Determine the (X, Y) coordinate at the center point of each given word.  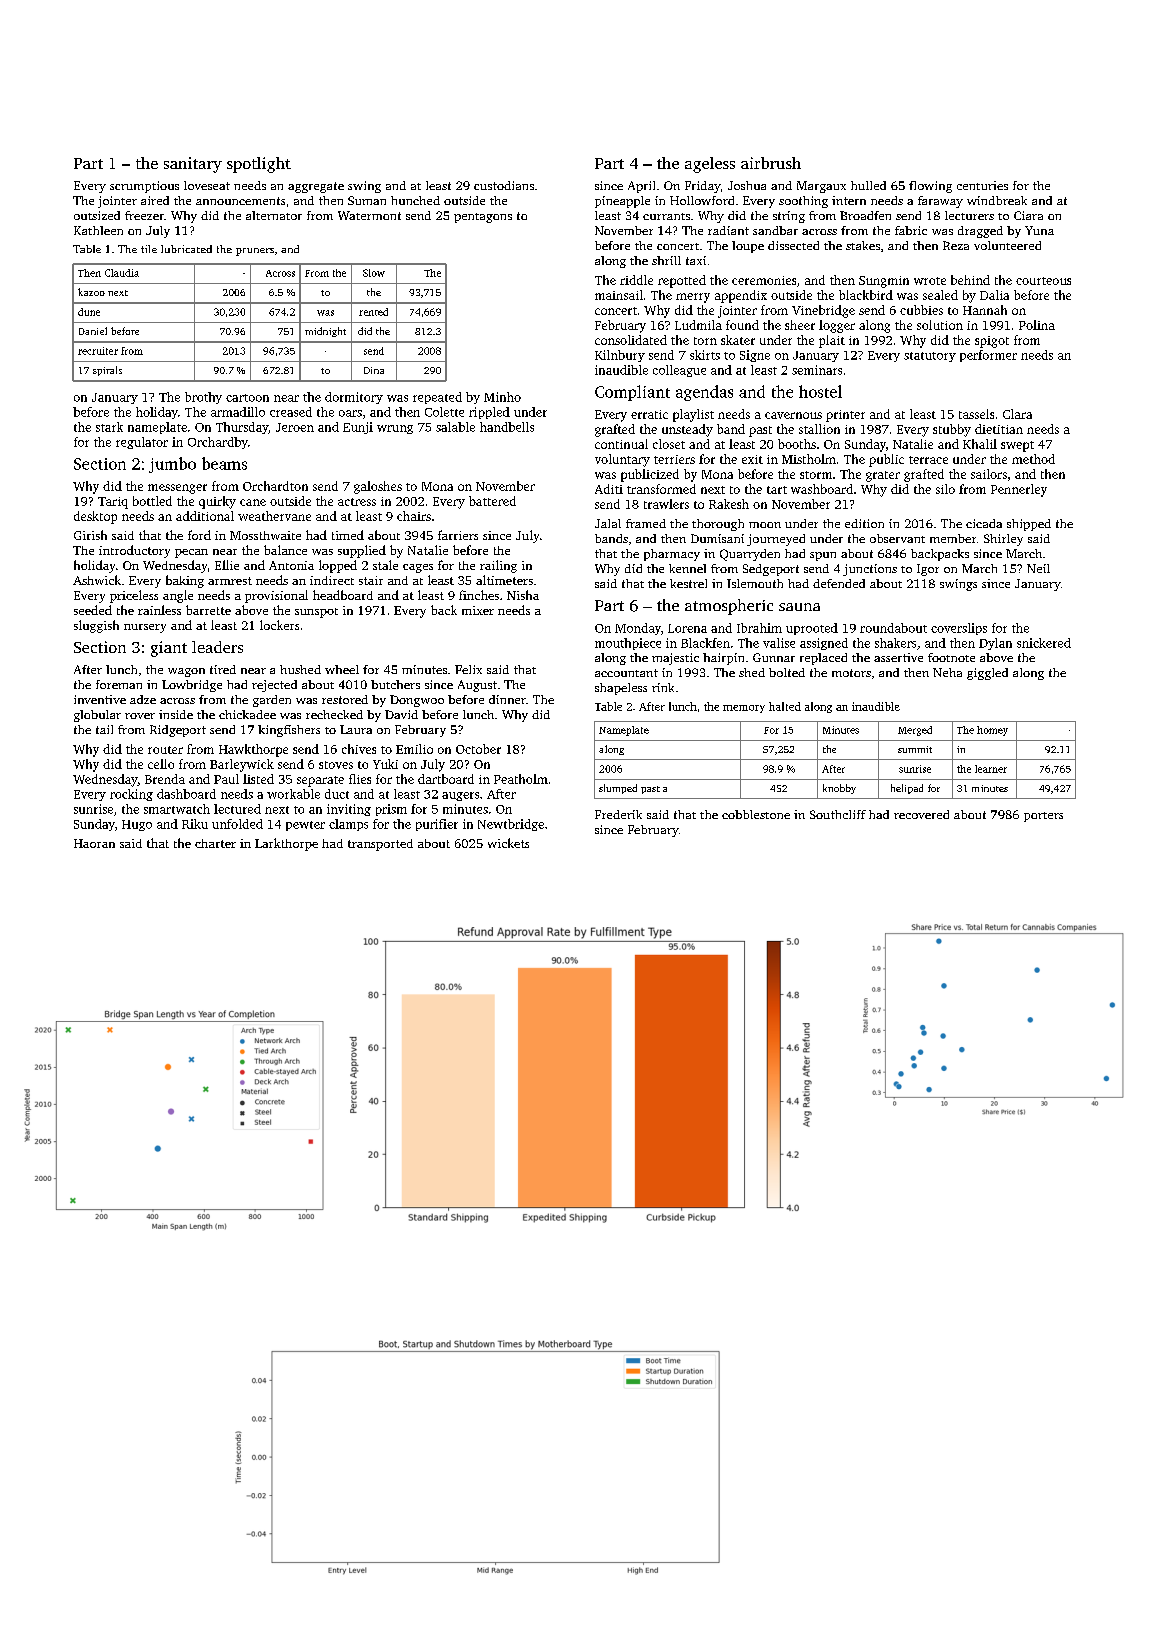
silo (945, 489)
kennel (687, 568)
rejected (274, 686)
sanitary (193, 165)
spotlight (259, 165)
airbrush (771, 163)
